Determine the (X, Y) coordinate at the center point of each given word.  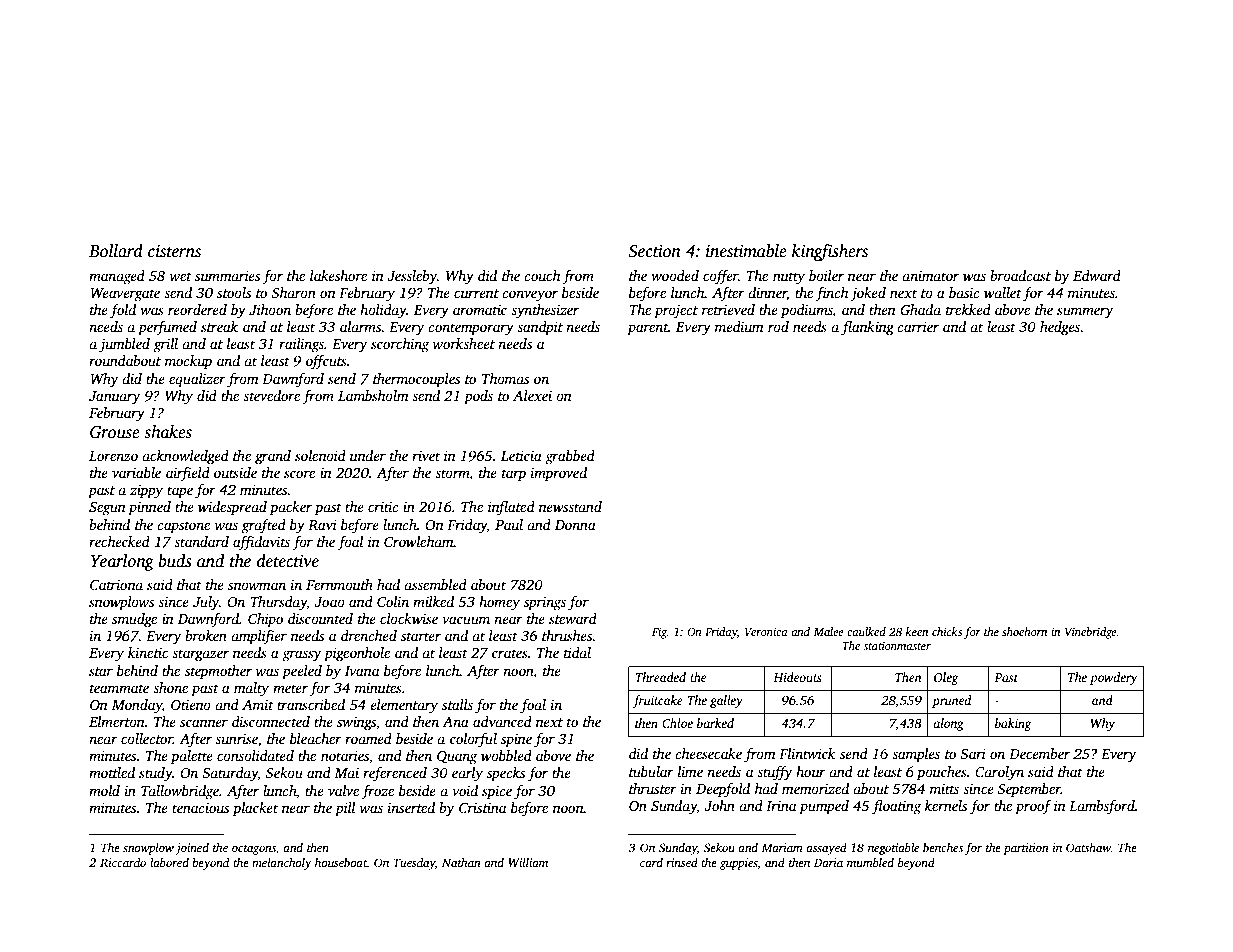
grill (166, 345)
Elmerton (117, 721)
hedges (1060, 328)
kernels (946, 805)
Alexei (532, 395)
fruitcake (658, 701)
